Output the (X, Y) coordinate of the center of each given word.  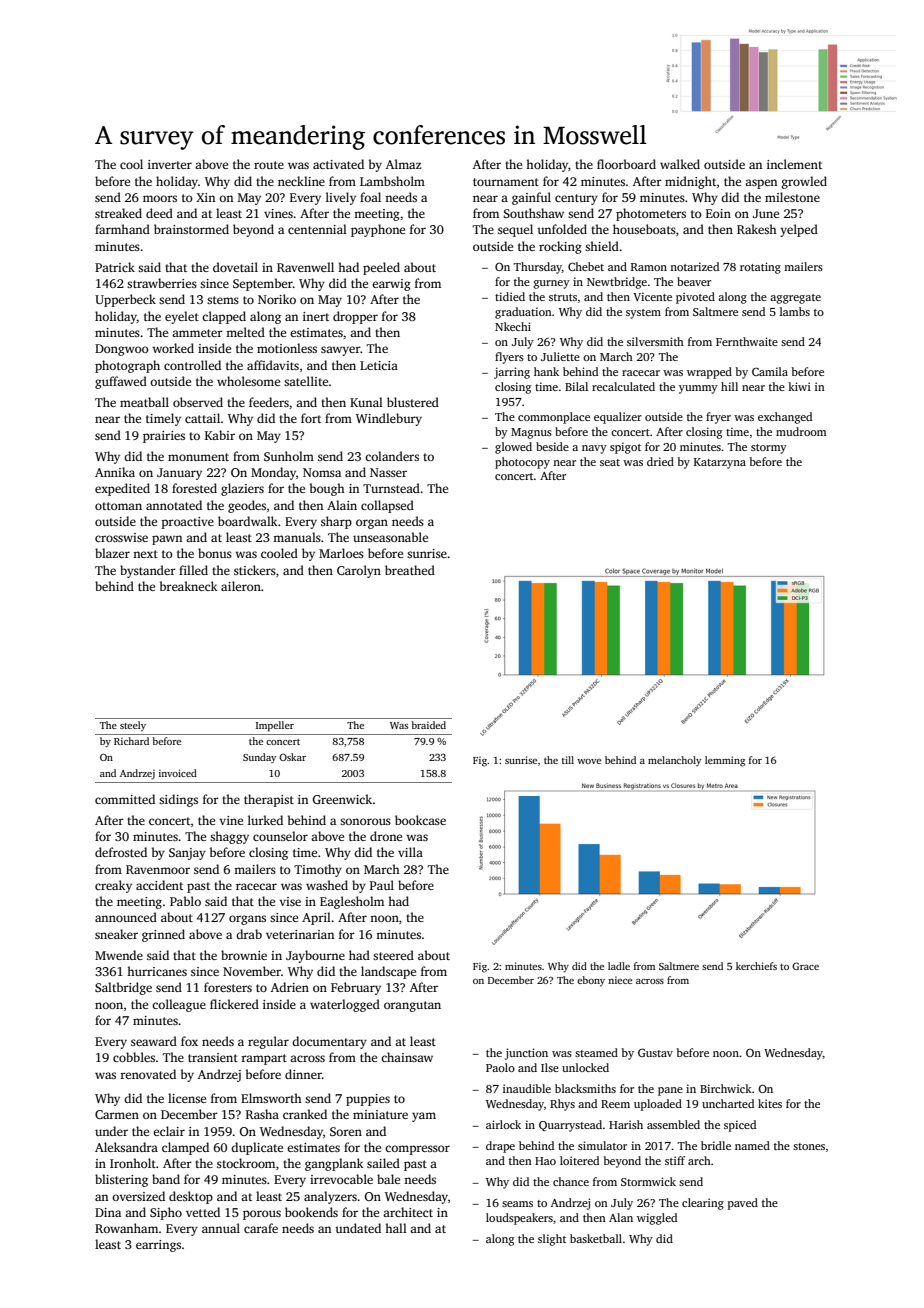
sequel (515, 230)
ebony (591, 981)
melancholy (674, 761)
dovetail (235, 267)
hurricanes (157, 971)
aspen (761, 184)
